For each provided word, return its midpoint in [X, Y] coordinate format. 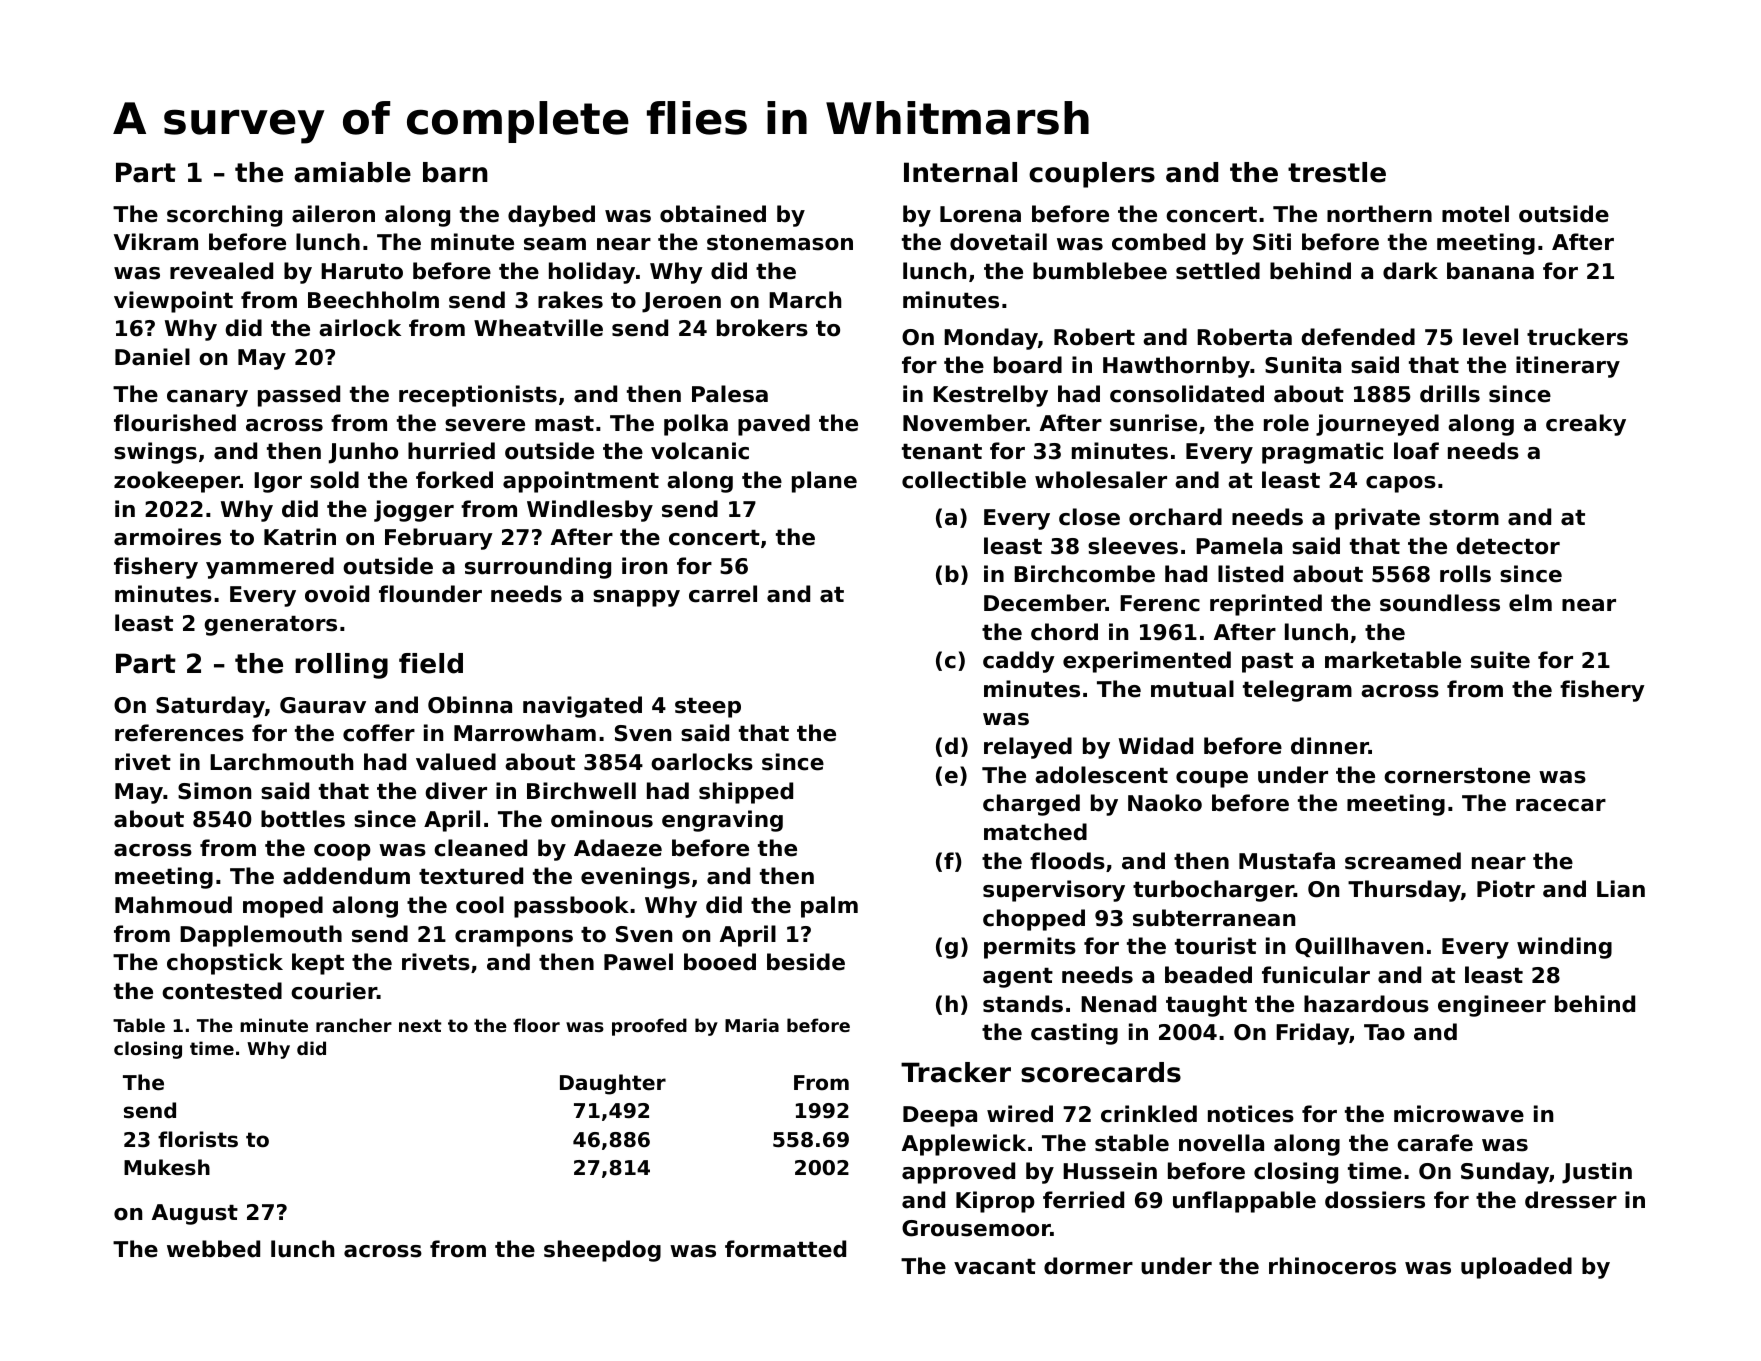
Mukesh [167, 1167]
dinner [1330, 746]
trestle [1337, 172]
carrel [723, 594]
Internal [960, 172]
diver [456, 791]
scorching [224, 216]
